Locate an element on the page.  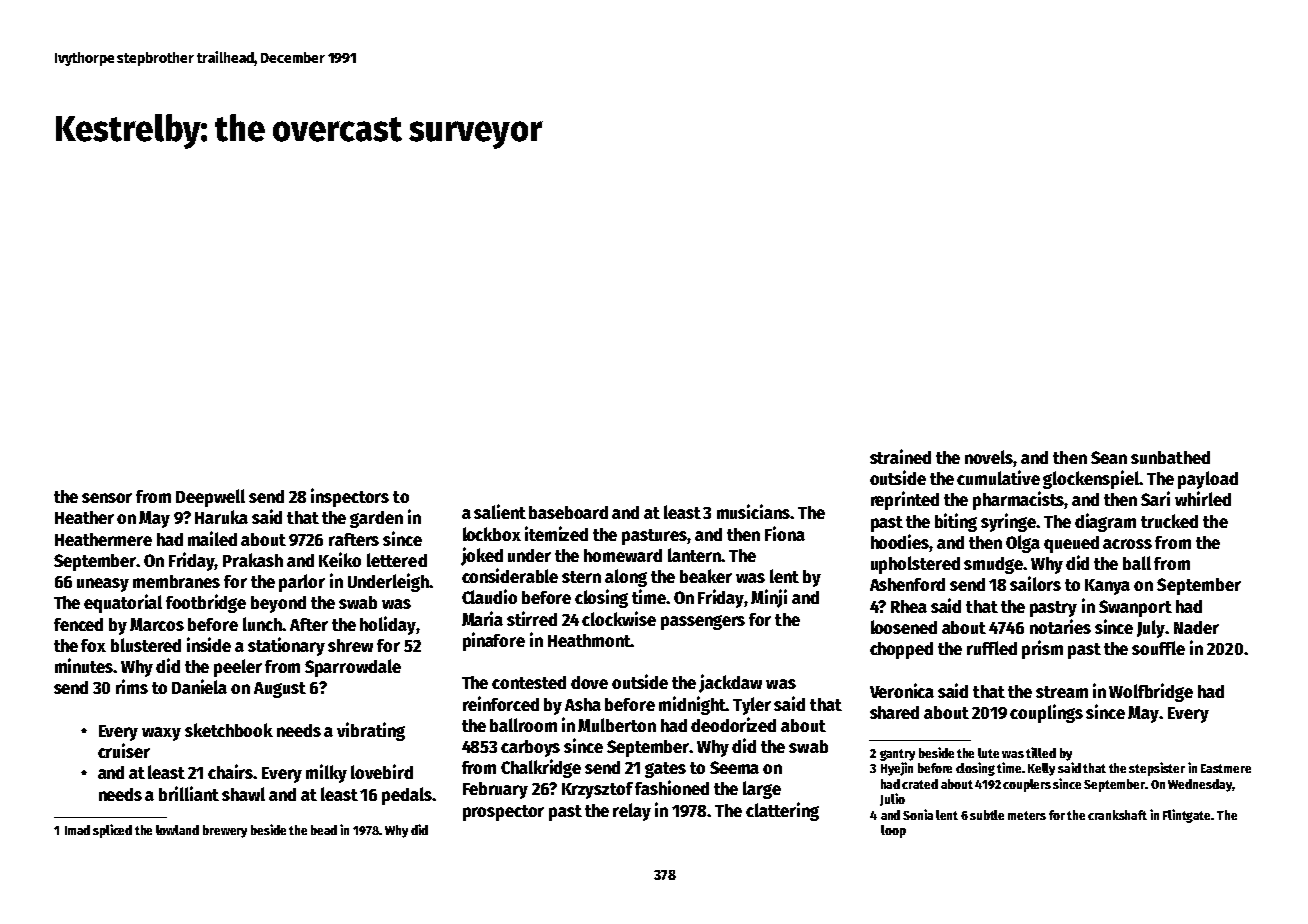
Heathmont is located at coordinates (589, 640).
